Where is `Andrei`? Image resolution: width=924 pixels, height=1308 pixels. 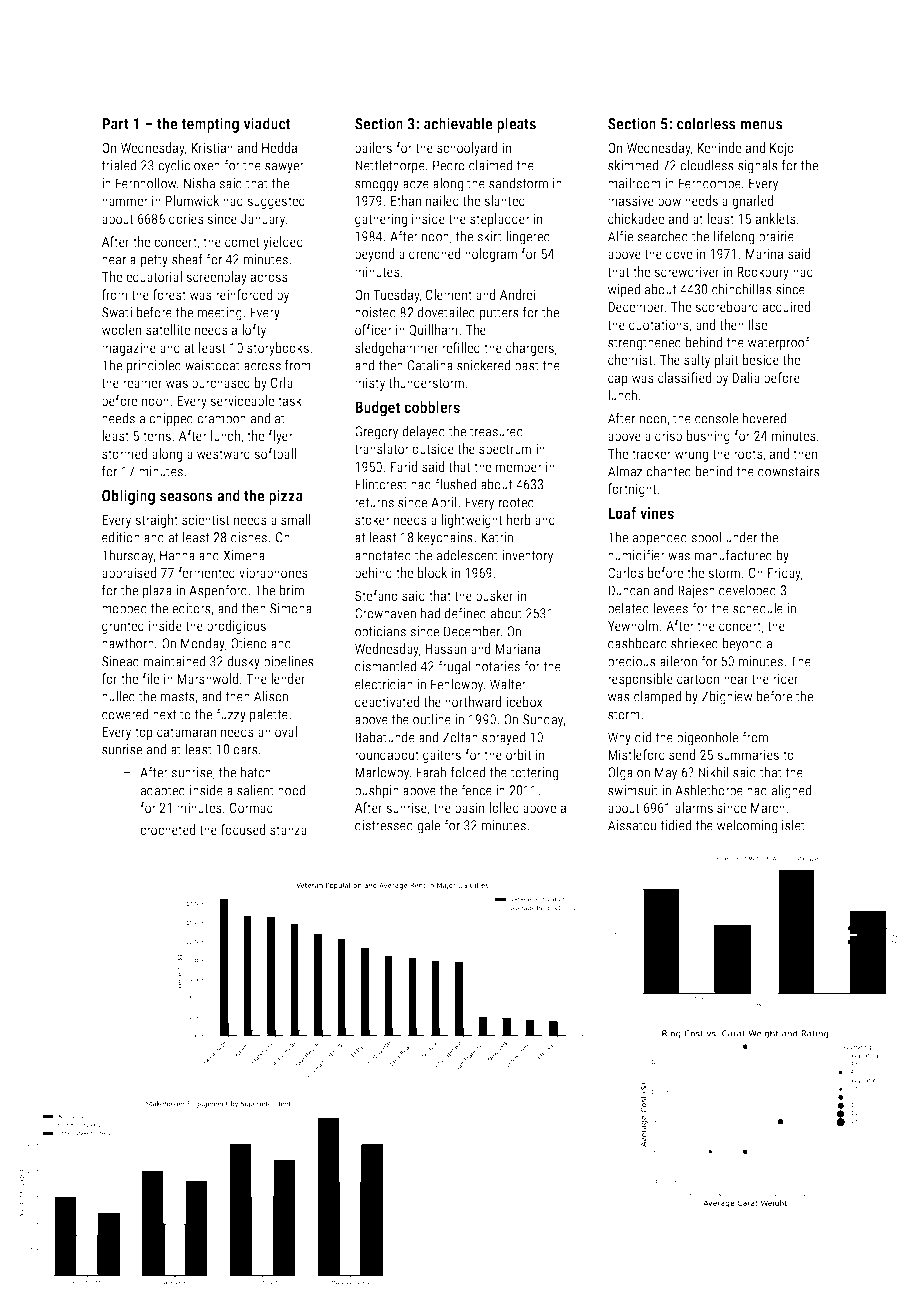
Andrei is located at coordinates (518, 294).
